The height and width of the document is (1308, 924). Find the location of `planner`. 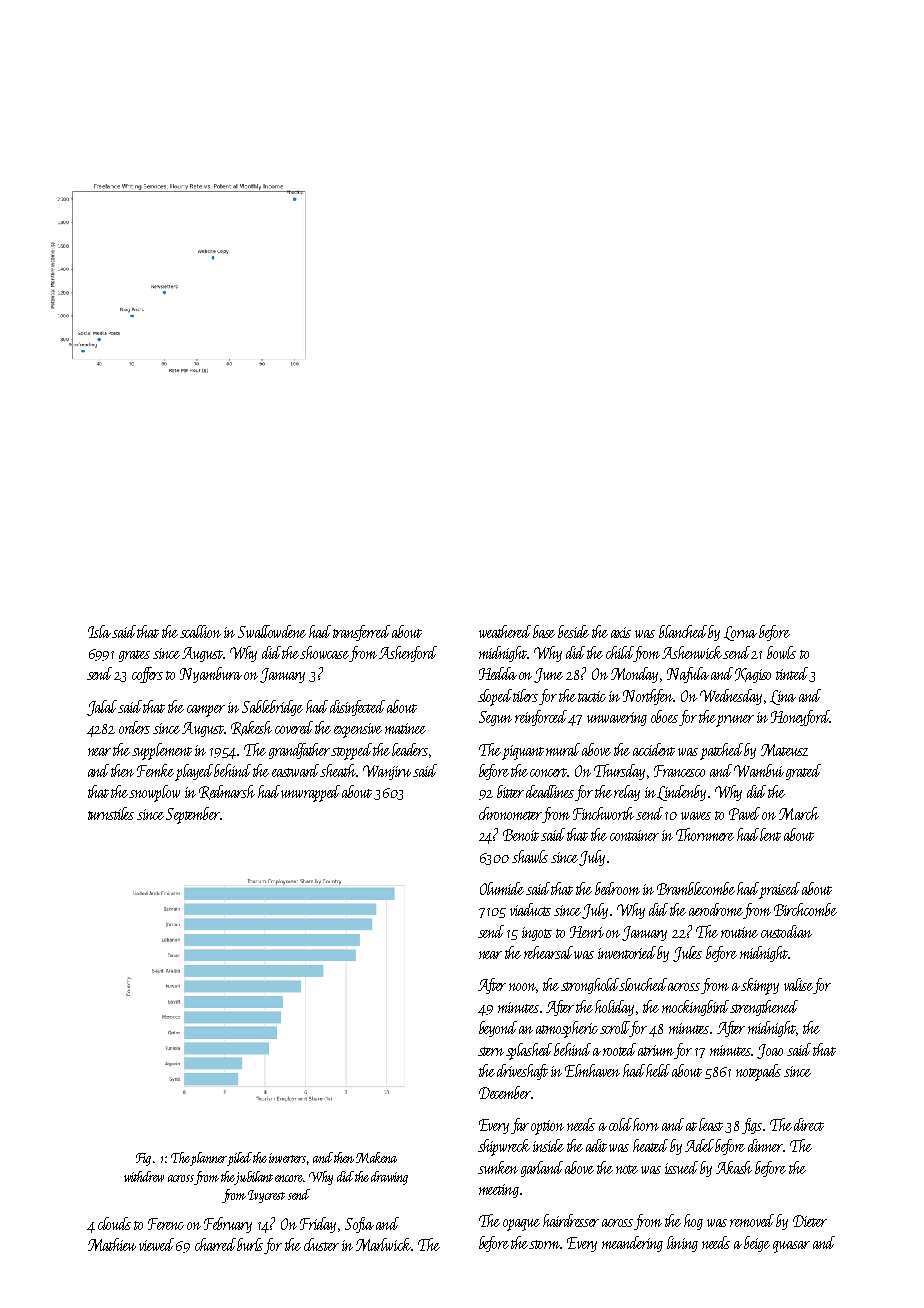

planner is located at coordinates (208, 1159).
